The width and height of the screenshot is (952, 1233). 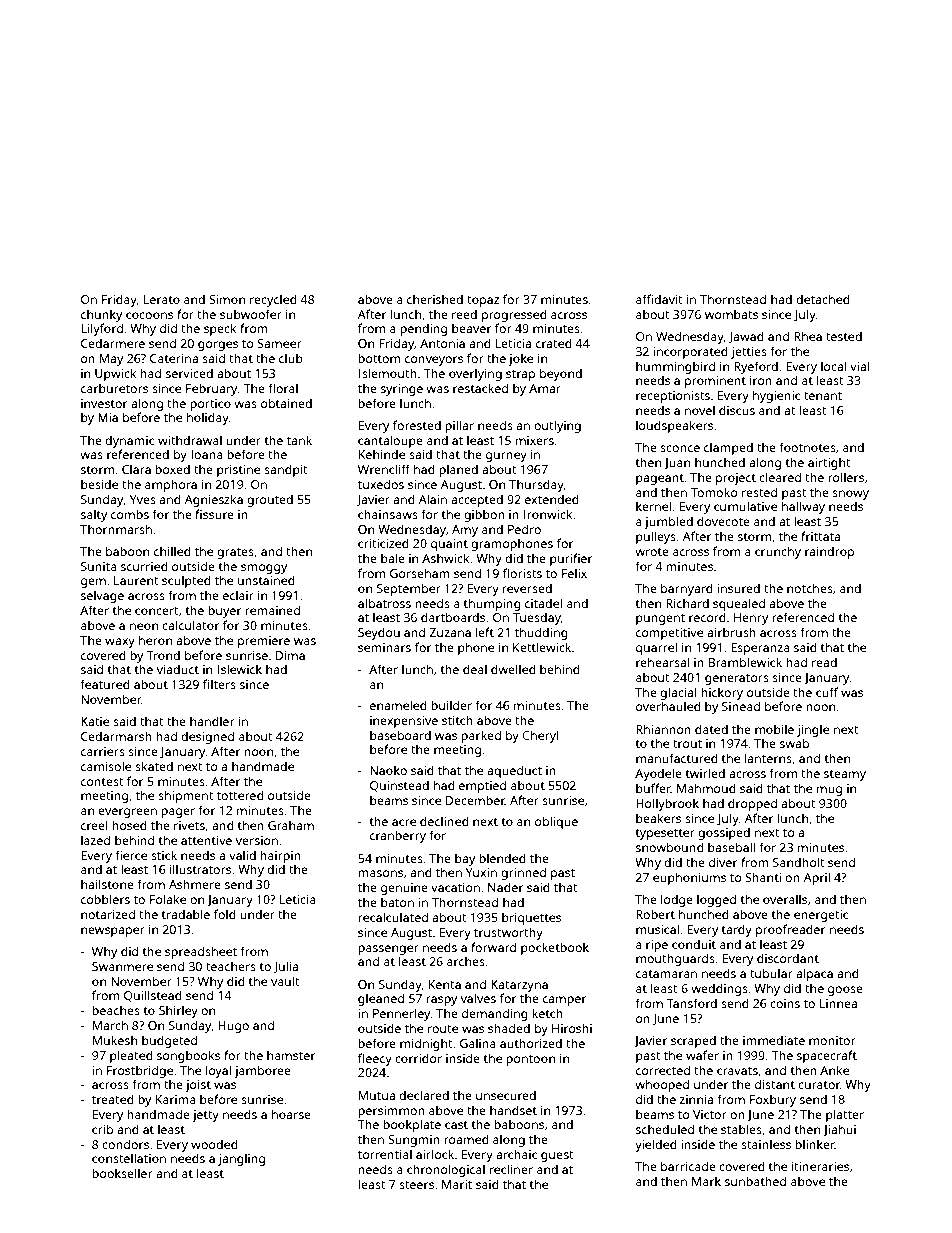 What do you see at coordinates (241, 1159) in the screenshot?
I see `jangling` at bounding box center [241, 1159].
